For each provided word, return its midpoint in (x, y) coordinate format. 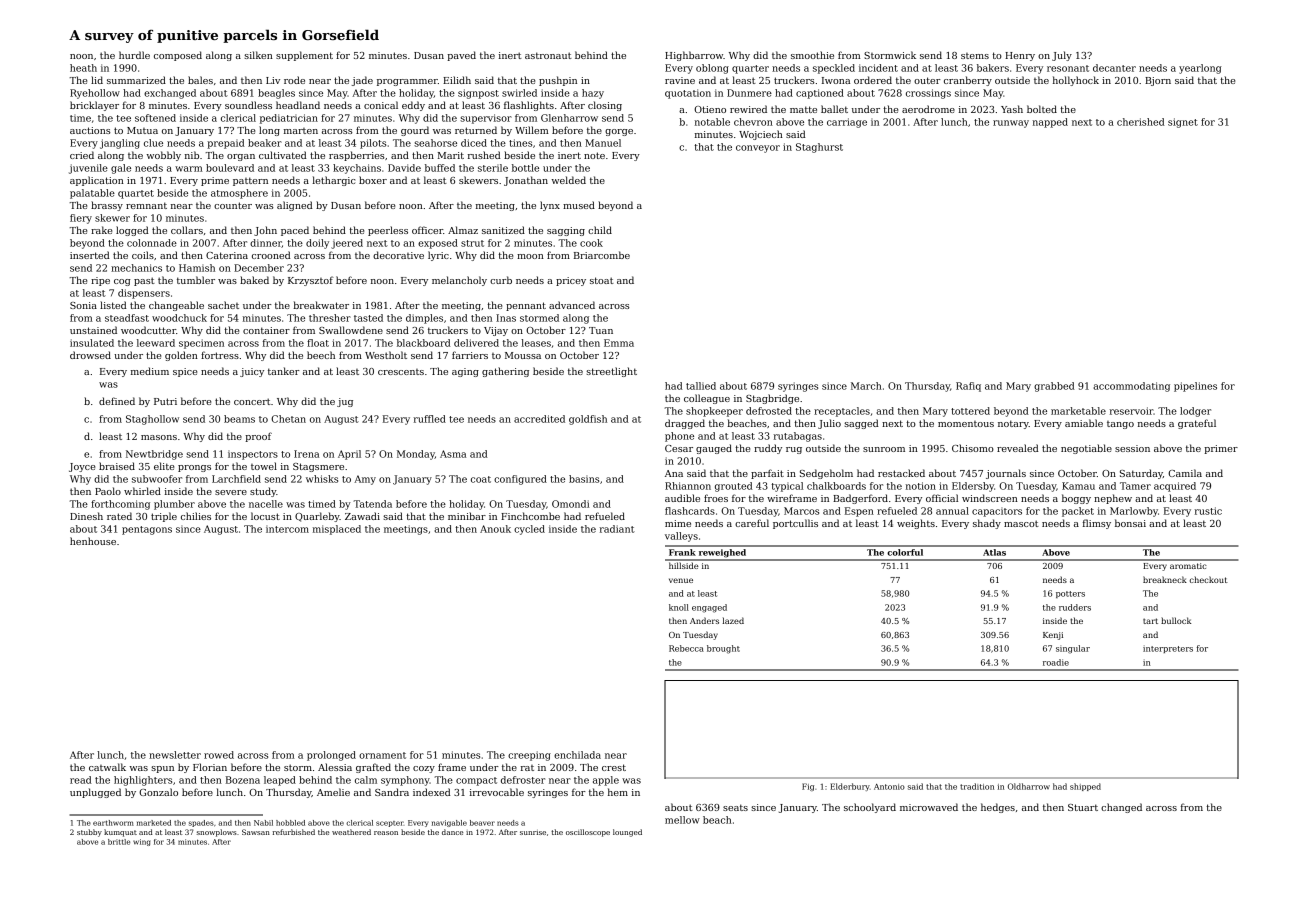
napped (1050, 123)
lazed (733, 620)
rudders (1075, 607)
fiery (81, 219)
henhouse (93, 541)
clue (153, 143)
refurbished (294, 832)
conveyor (758, 149)
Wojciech (761, 135)
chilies (196, 516)
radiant (617, 529)
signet (1183, 123)
